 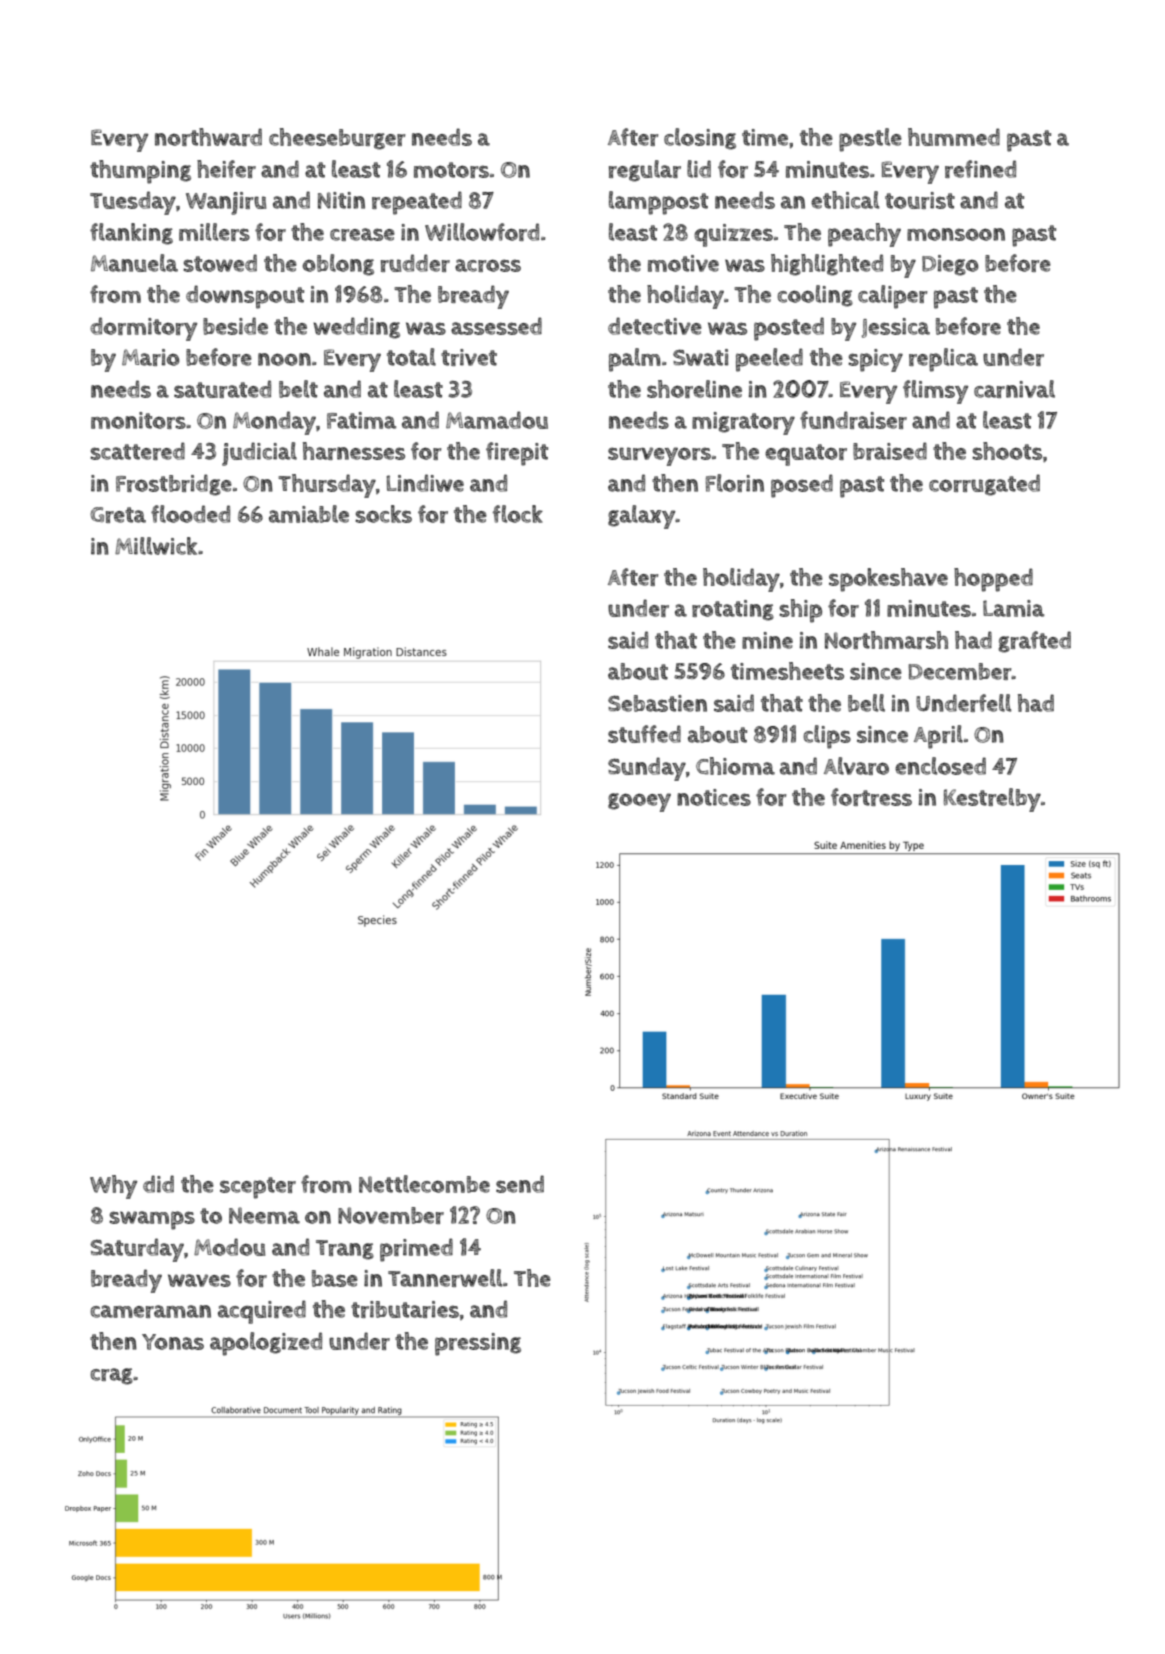 What do you see at coordinates (954, 137) in the screenshot?
I see `hummed` at bounding box center [954, 137].
